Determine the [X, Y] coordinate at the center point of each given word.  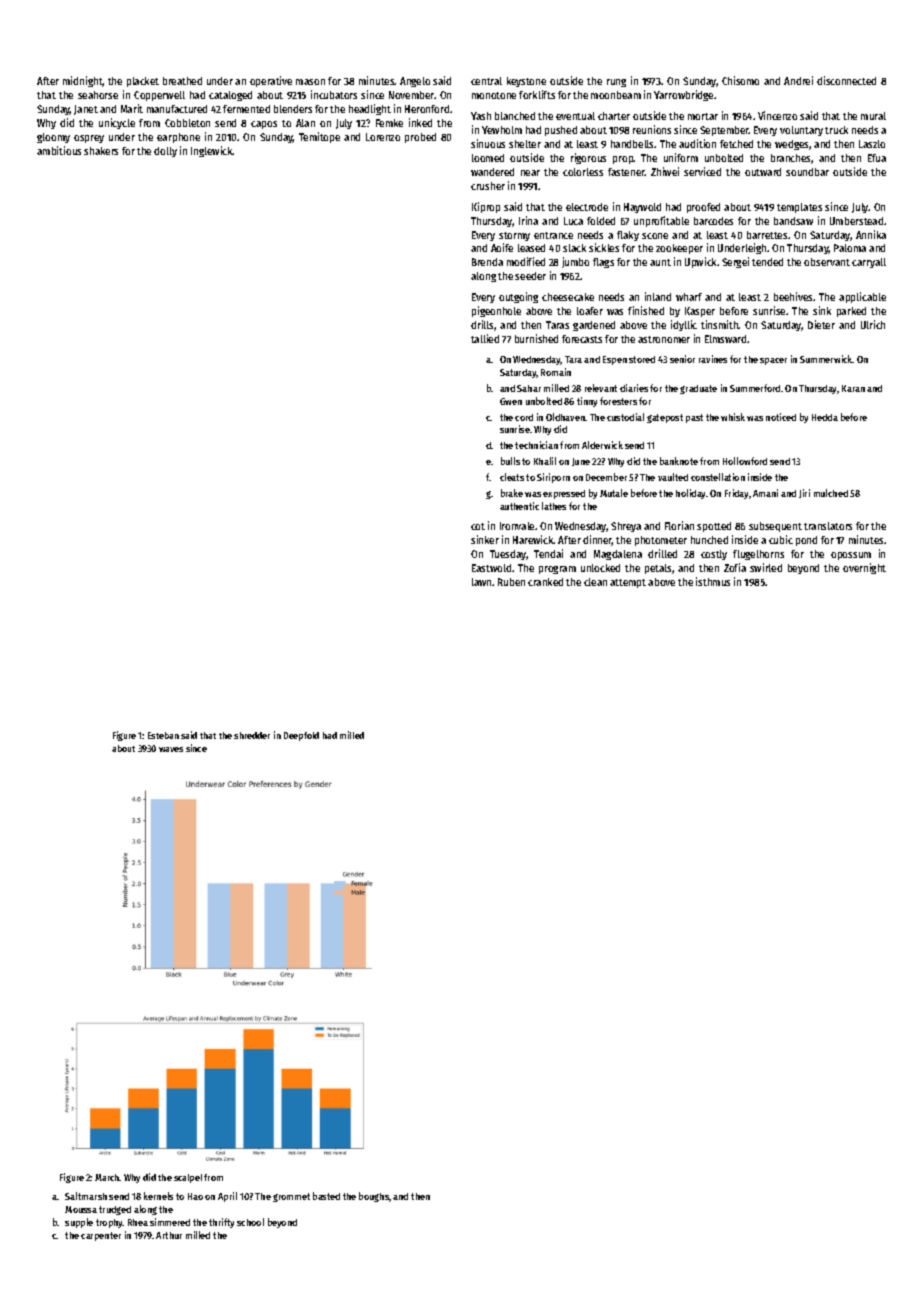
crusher [488, 186]
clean [595, 582]
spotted [714, 527]
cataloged [230, 96]
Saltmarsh [86, 1196]
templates [799, 208]
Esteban [163, 735]
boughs [374, 1197]
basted [326, 1196]
